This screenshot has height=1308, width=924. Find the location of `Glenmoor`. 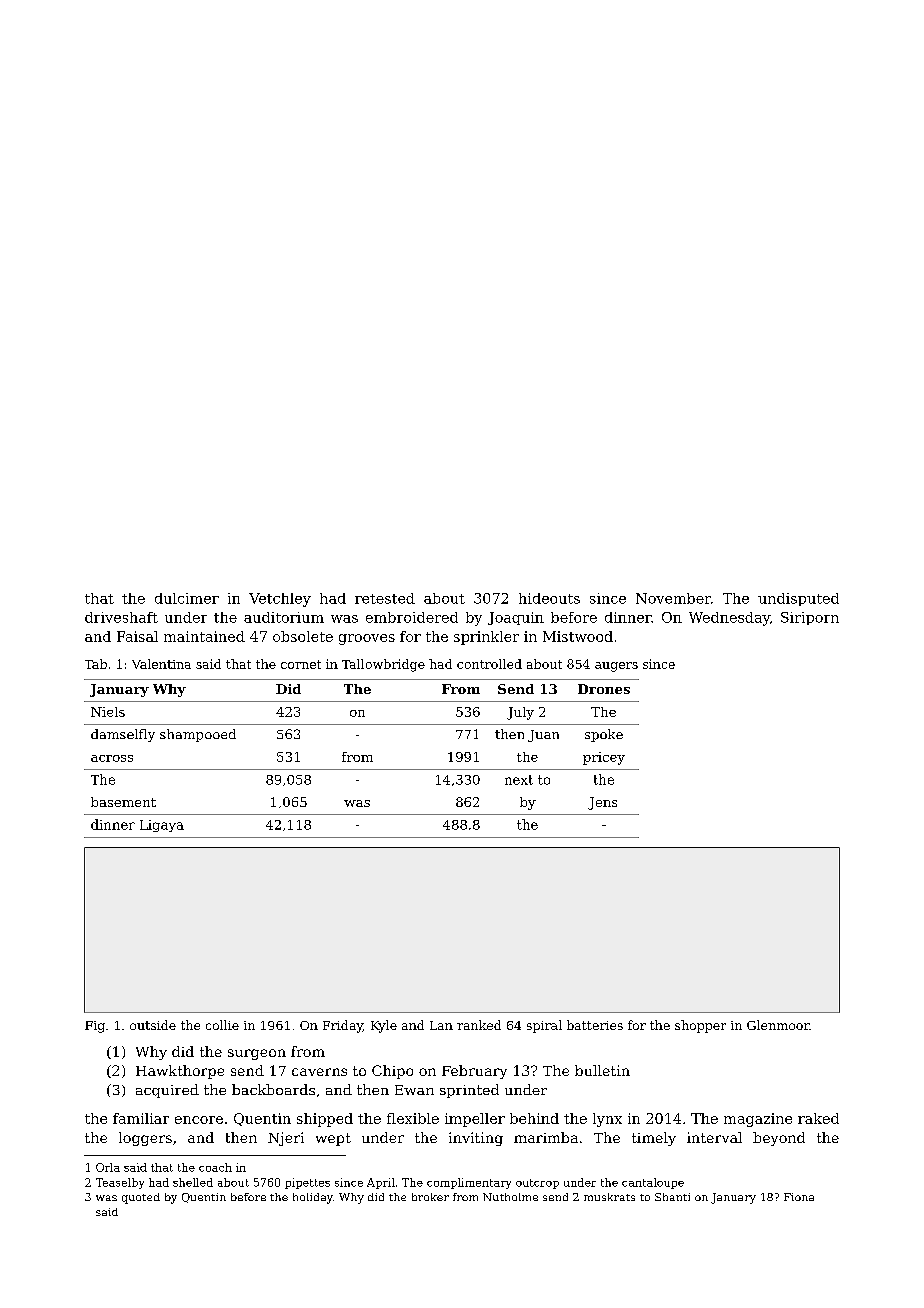

Glenmoor is located at coordinates (778, 1025).
